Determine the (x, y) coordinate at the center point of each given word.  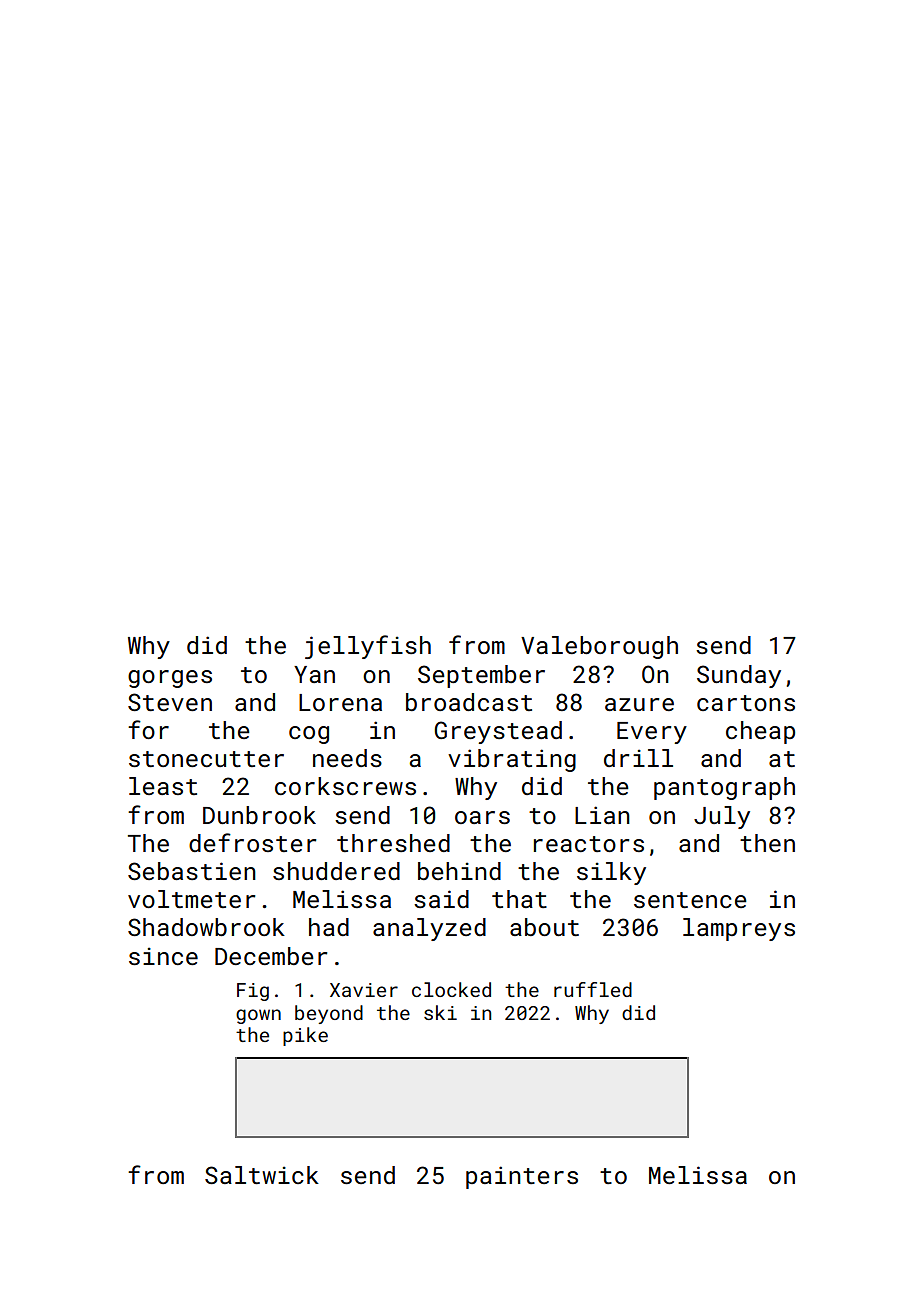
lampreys (739, 929)
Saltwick (262, 1175)
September (481, 676)
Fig (253, 992)
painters (522, 1177)
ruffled (593, 989)
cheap (760, 732)
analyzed (429, 929)
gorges (170, 679)
